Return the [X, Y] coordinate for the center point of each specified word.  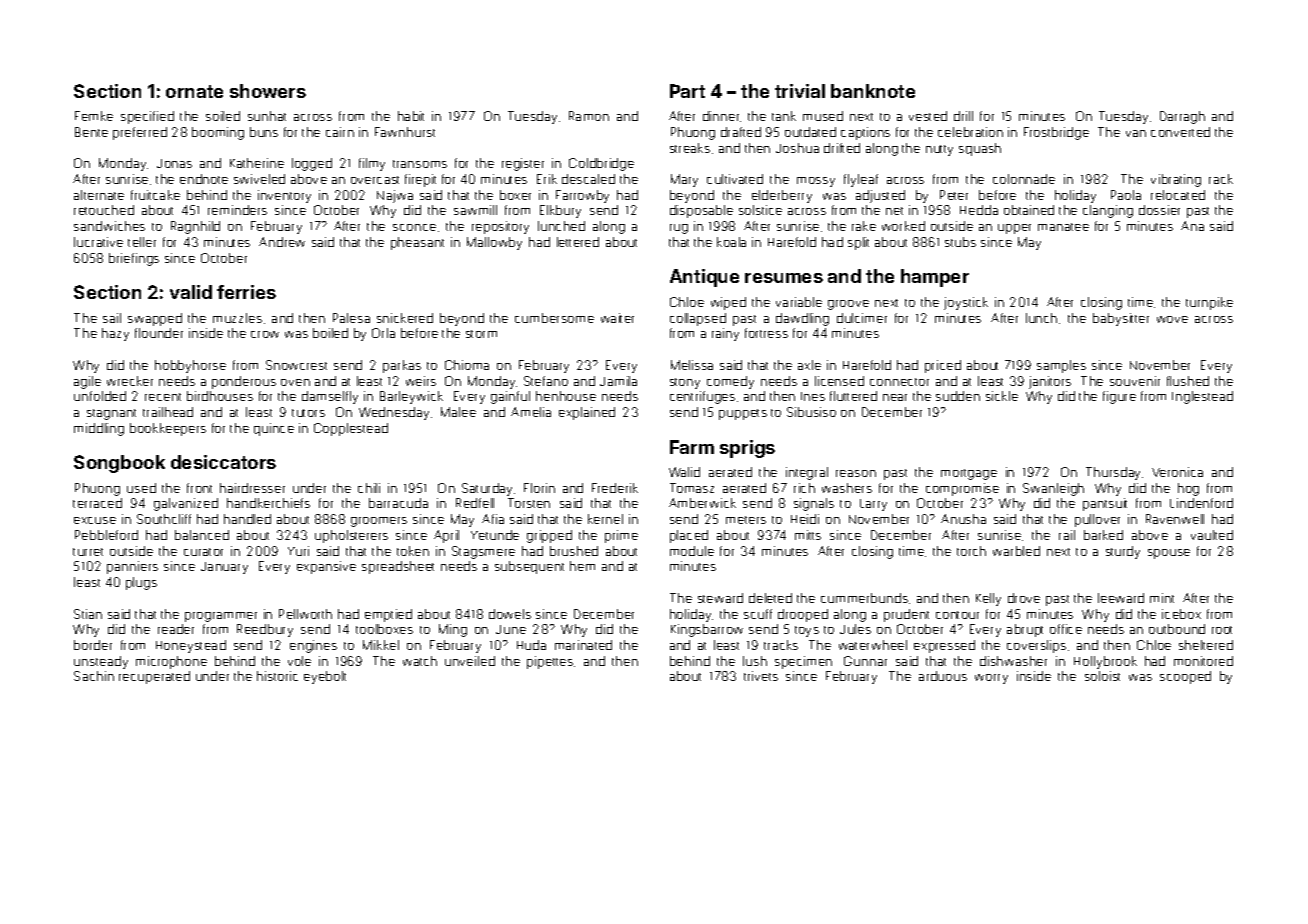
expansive [326, 567]
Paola [1126, 195]
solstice [760, 210]
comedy [730, 382]
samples [1061, 366]
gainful [510, 397]
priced [943, 366]
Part [687, 91]
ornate [194, 91]
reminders [237, 210]
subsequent [529, 567]
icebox [1181, 614]
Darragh [1182, 117]
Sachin [94, 676]
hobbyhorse [190, 366]
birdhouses [220, 396]
